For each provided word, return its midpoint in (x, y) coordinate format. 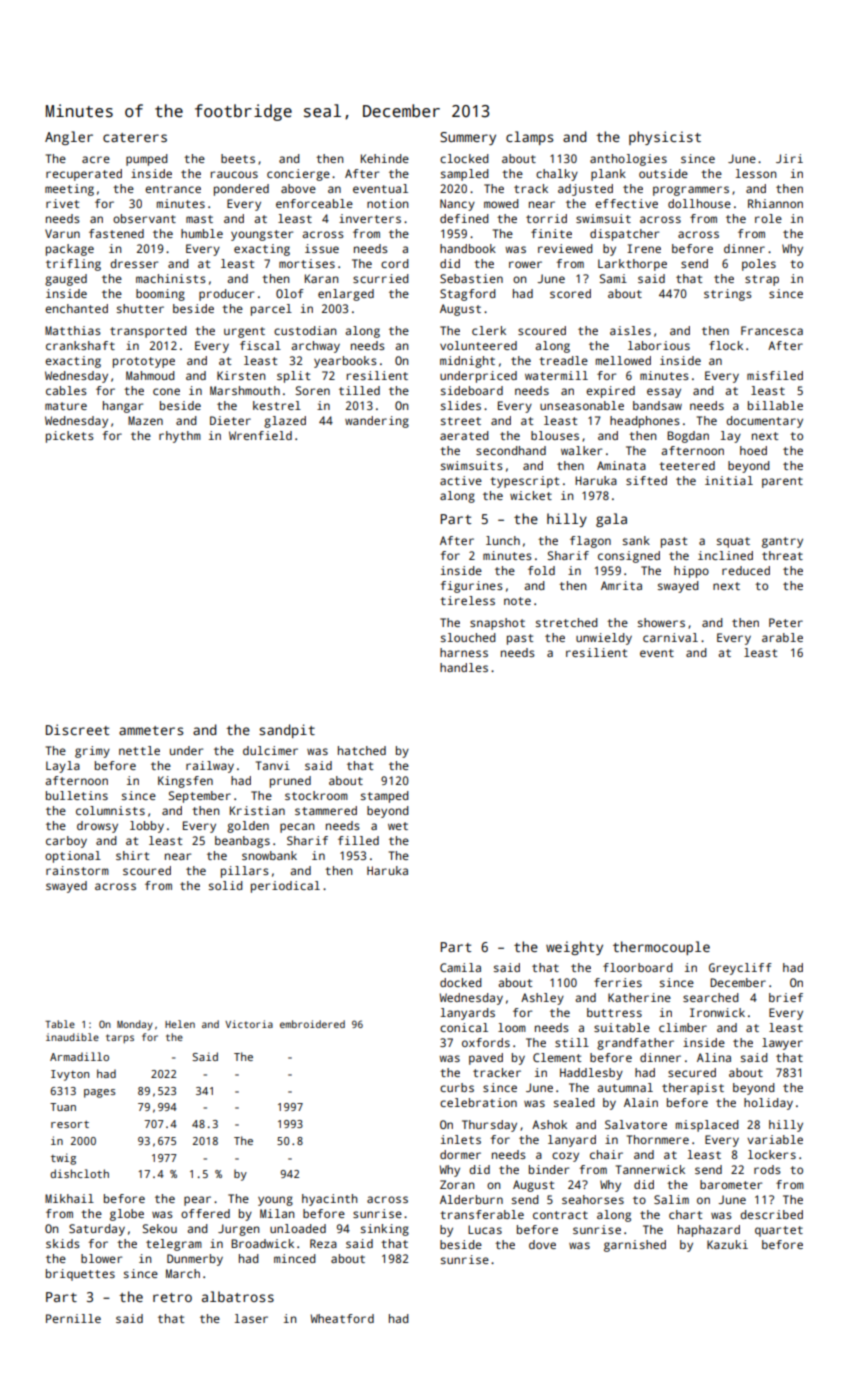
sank (636, 540)
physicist (665, 138)
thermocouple (661, 948)
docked (461, 982)
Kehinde (385, 158)
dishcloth (79, 1173)
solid (226, 885)
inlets (461, 1139)
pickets (70, 437)
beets (238, 158)
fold (541, 570)
